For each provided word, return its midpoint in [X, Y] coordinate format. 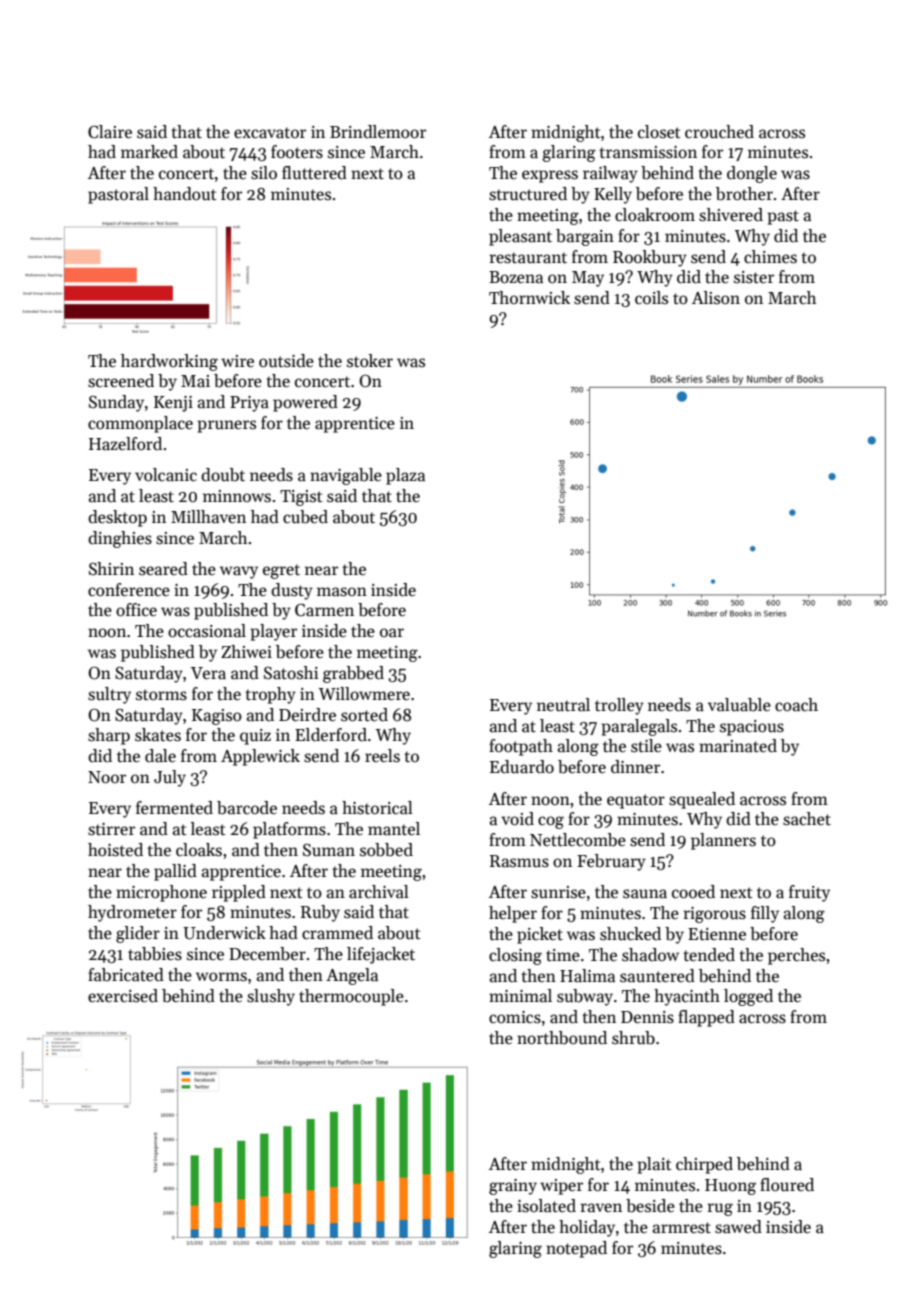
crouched [719, 132]
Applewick [260, 757]
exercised [123, 996]
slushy [271, 997]
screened [121, 381]
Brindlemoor [378, 132]
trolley [619, 706]
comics [515, 1017]
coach [796, 705]
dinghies [120, 539]
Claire [110, 132]
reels [382, 756]
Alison [716, 297]
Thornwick [529, 298]
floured [787, 1184]
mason [342, 592]
